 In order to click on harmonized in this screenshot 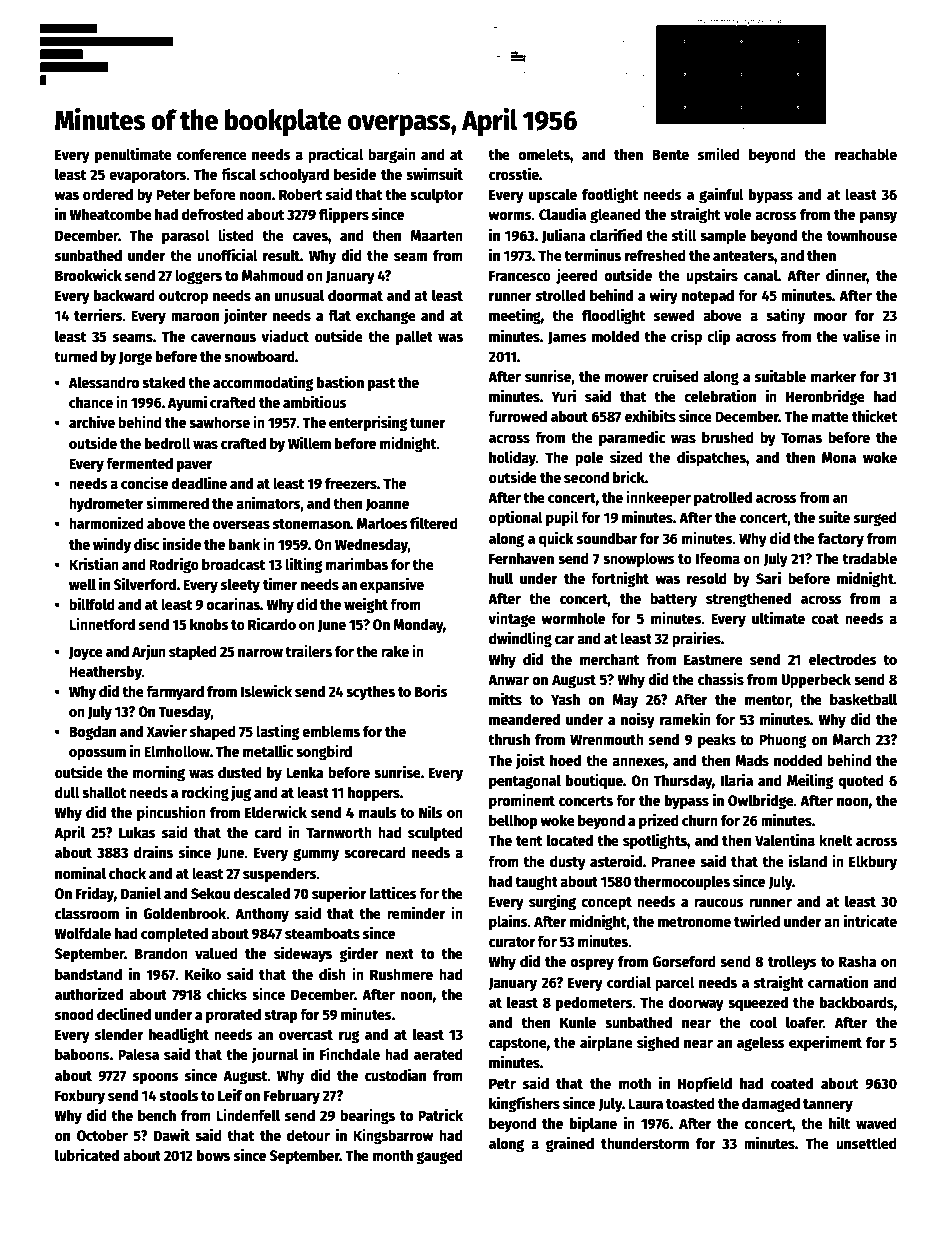, I will do `click(106, 522)`.
